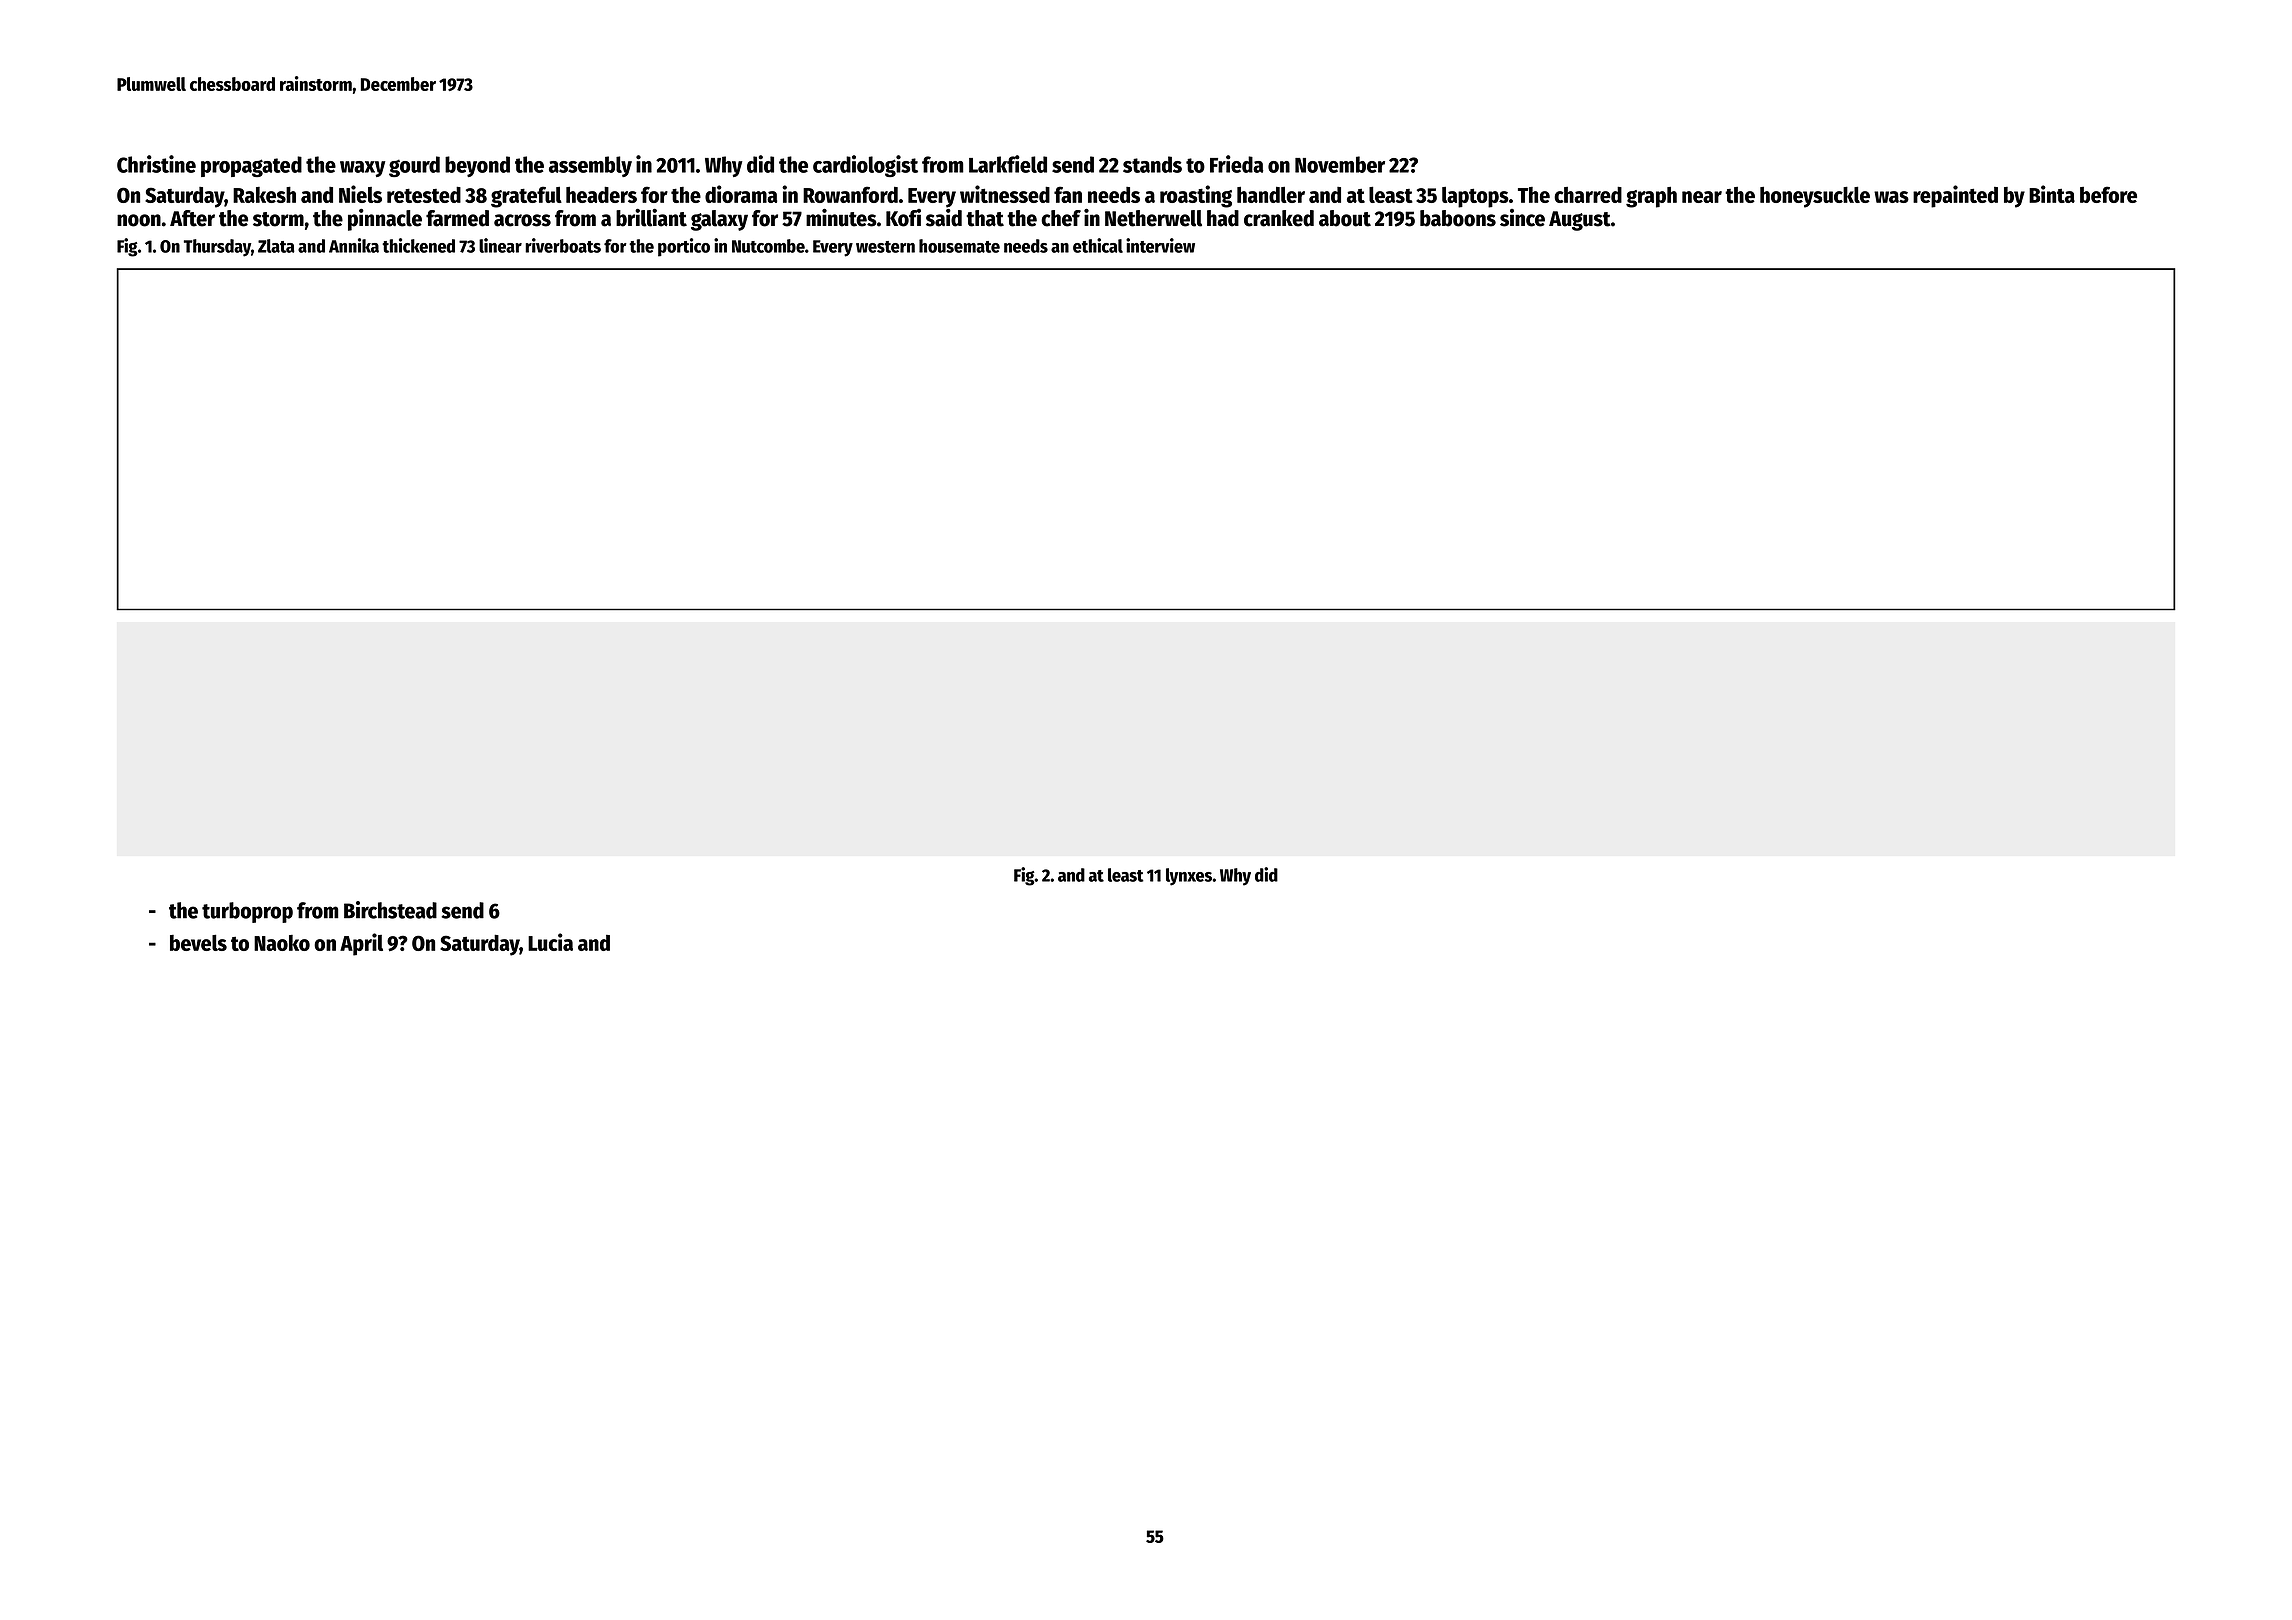 This screenshot has height=1620, width=2292. What do you see at coordinates (217, 248) in the screenshot?
I see `Thursday` at bounding box center [217, 248].
